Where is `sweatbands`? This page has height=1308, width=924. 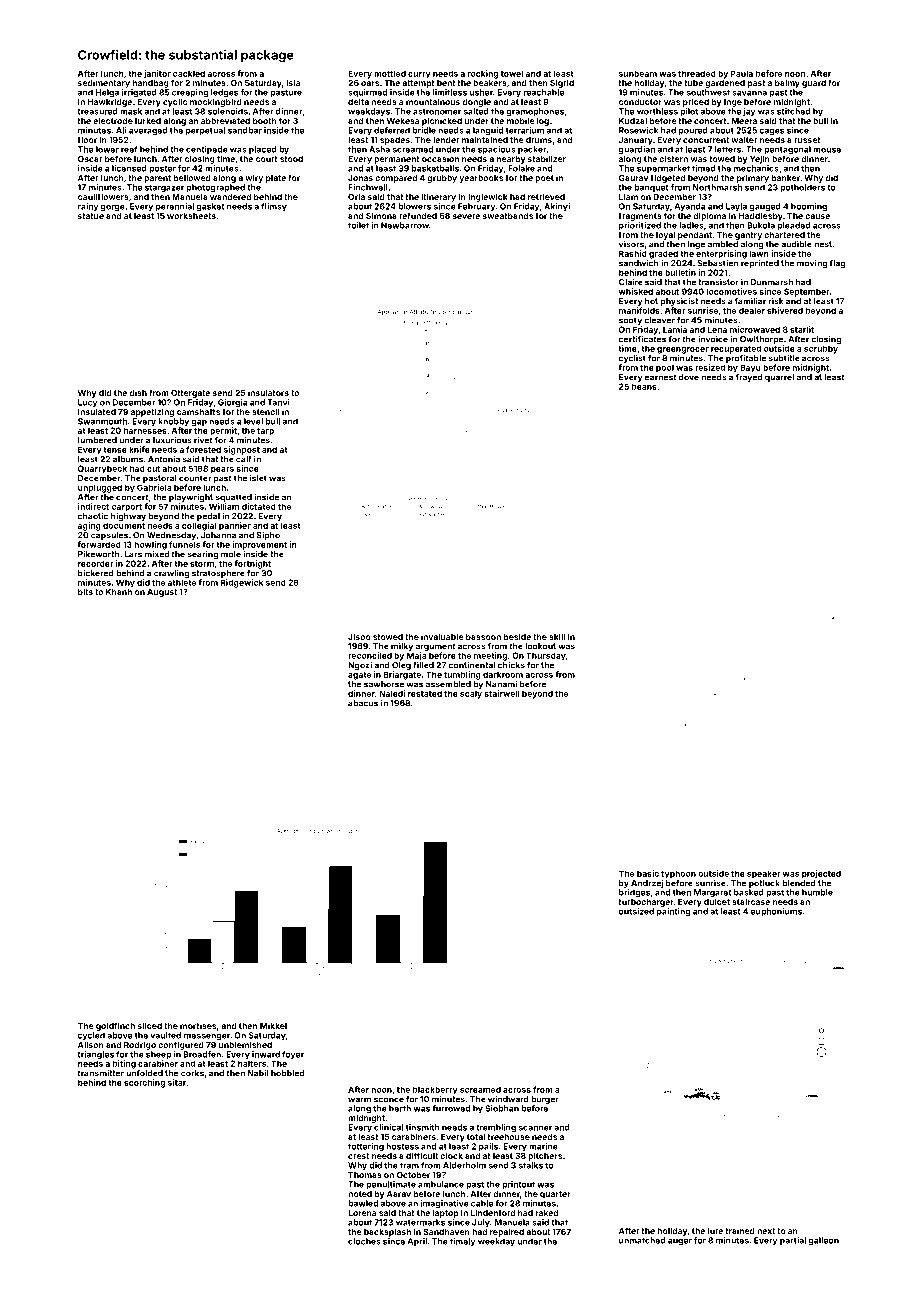 sweatbands is located at coordinates (508, 216).
